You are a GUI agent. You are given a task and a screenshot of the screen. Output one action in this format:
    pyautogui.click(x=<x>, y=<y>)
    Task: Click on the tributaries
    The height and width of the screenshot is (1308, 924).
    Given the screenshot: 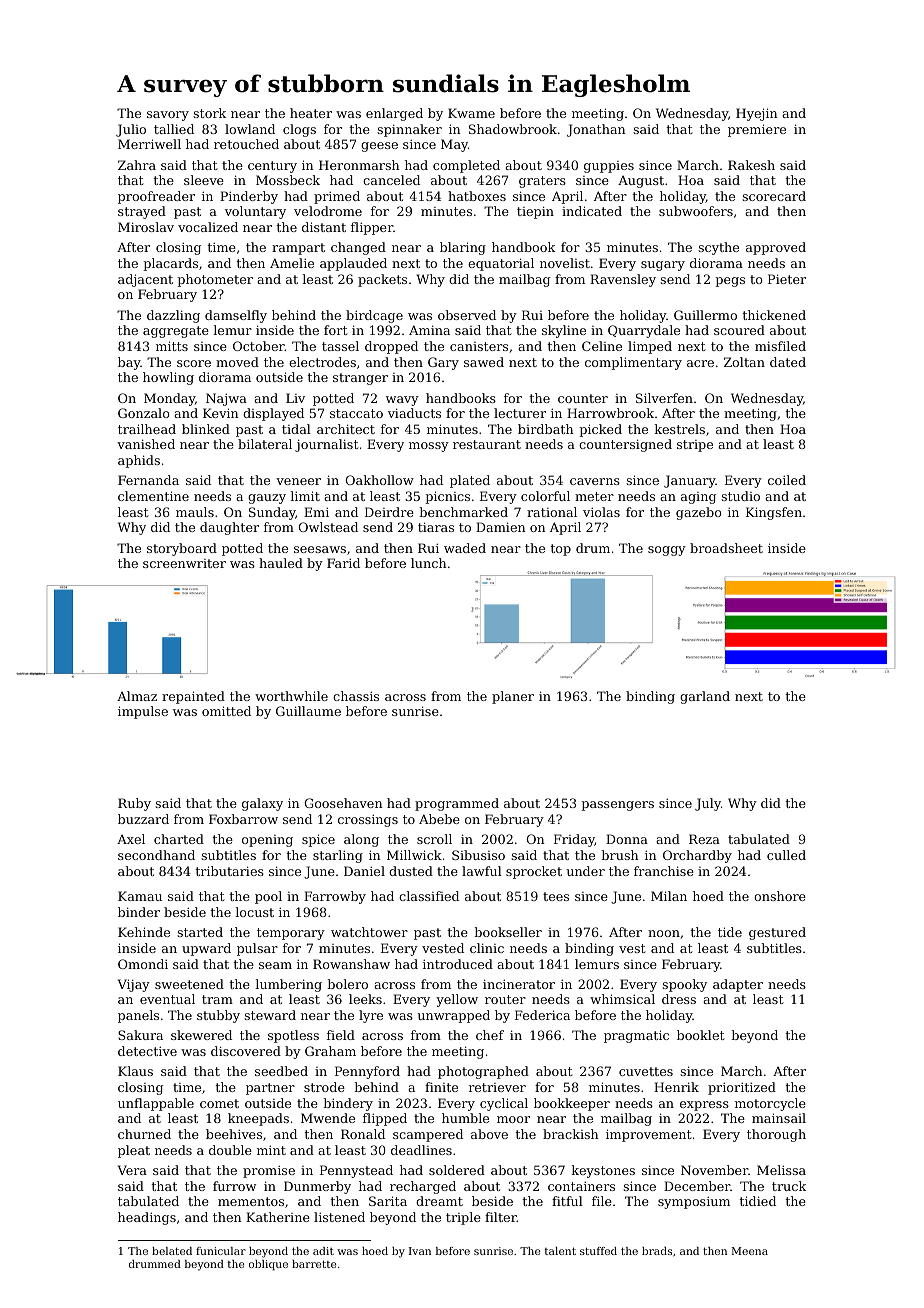 What is the action you would take?
    pyautogui.click(x=230, y=871)
